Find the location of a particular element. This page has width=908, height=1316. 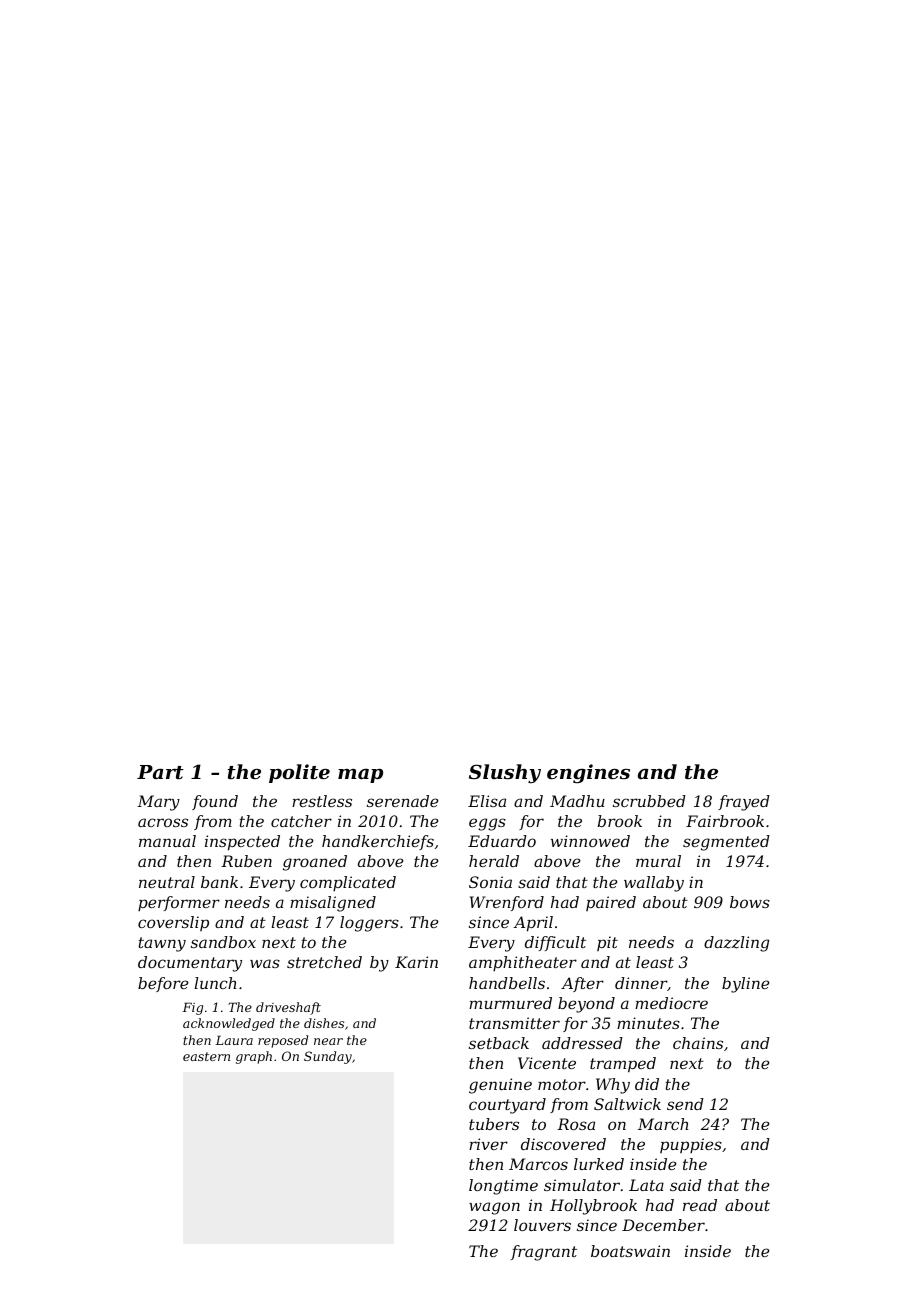

fragrant is located at coordinates (544, 1253).
